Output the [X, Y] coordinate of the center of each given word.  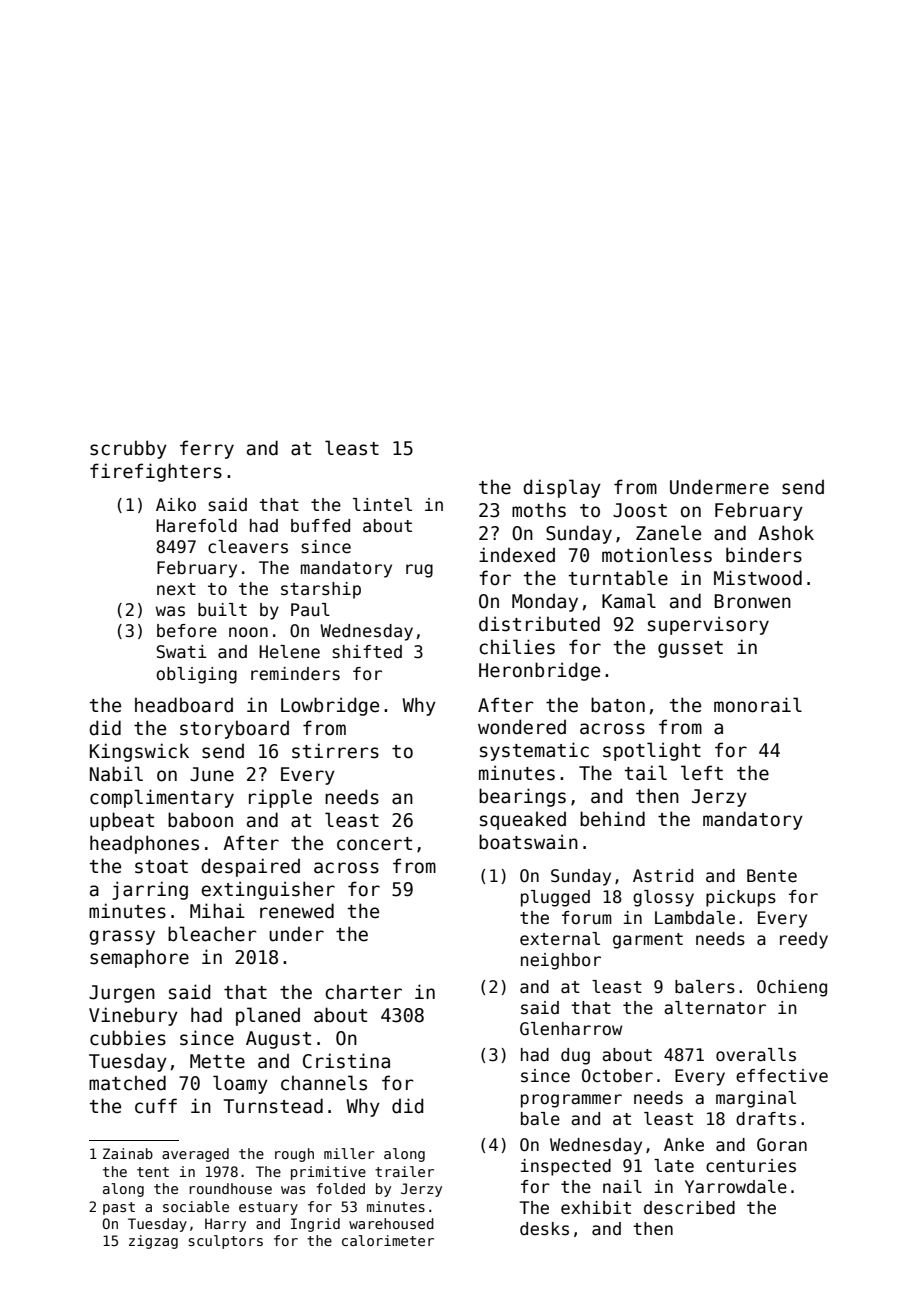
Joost [640, 510]
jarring [150, 890]
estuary [268, 1208]
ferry [207, 449]
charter [363, 992]
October [617, 1076]
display [562, 488]
